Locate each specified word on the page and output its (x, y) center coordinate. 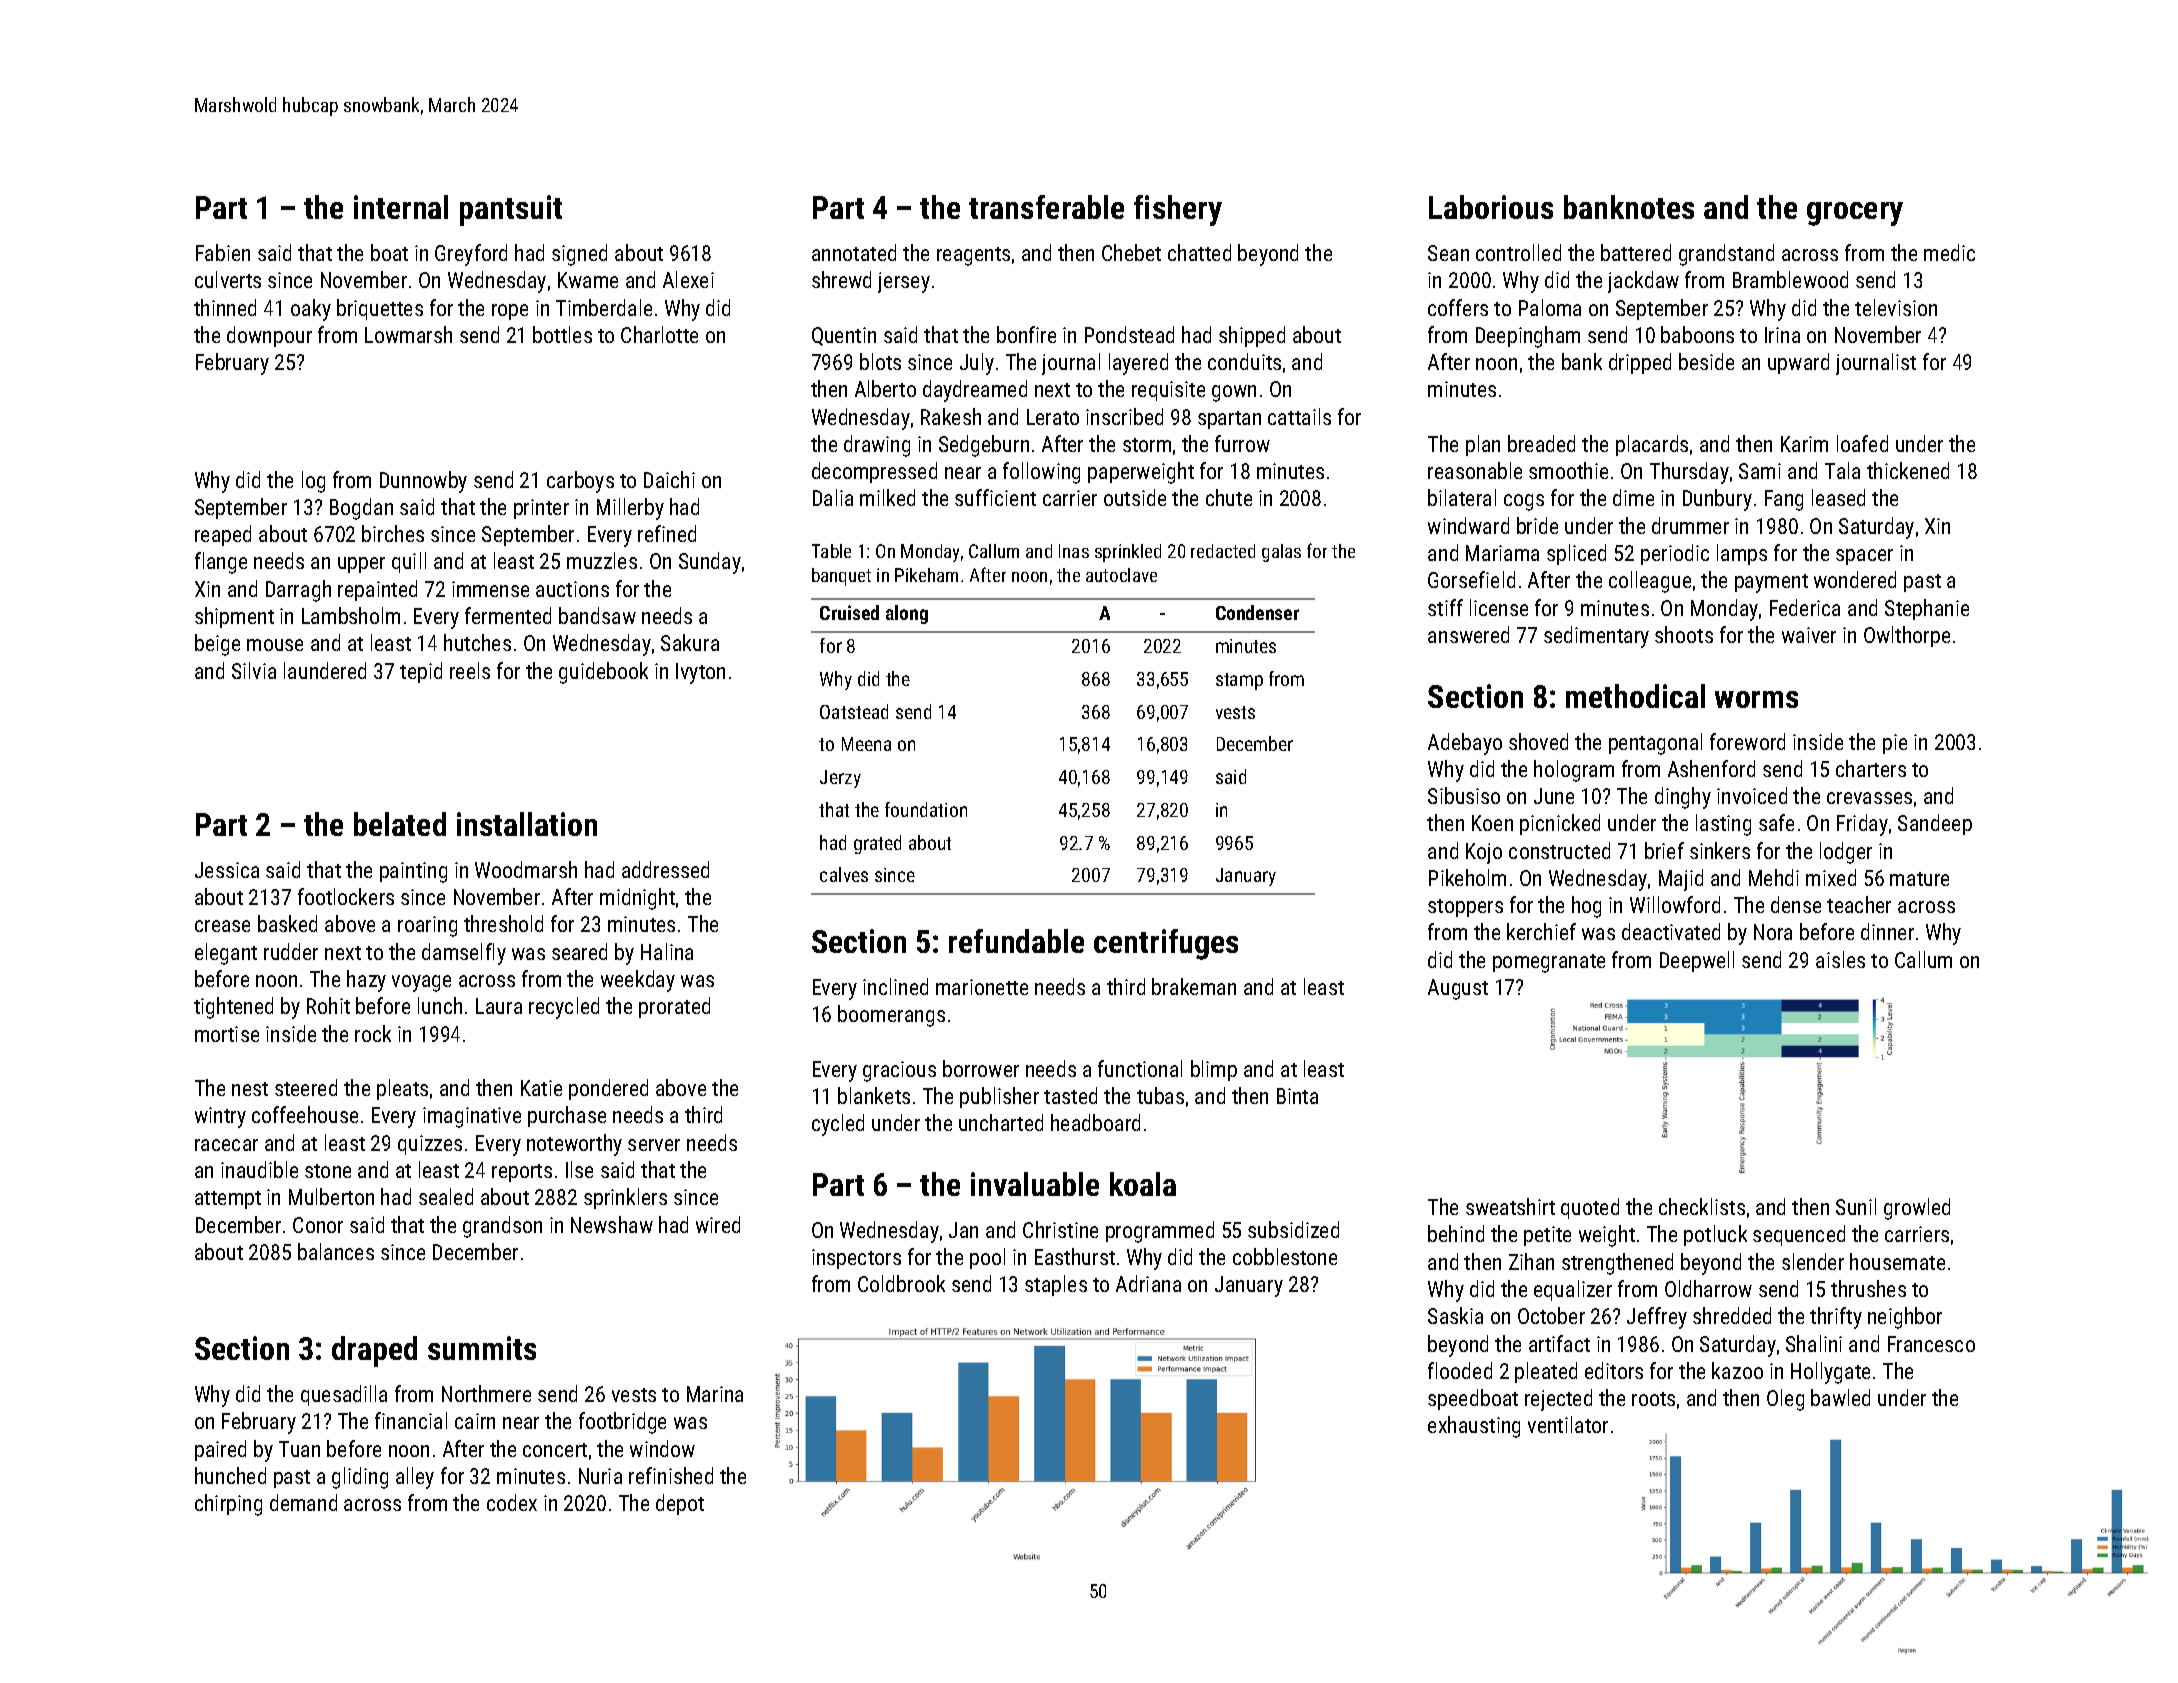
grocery (1855, 214)
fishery (1178, 210)
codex (512, 1502)
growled (1917, 1209)
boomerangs (891, 1016)
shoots (1684, 634)
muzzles (602, 560)
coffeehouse (305, 1114)
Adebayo (1465, 744)
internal (401, 207)
